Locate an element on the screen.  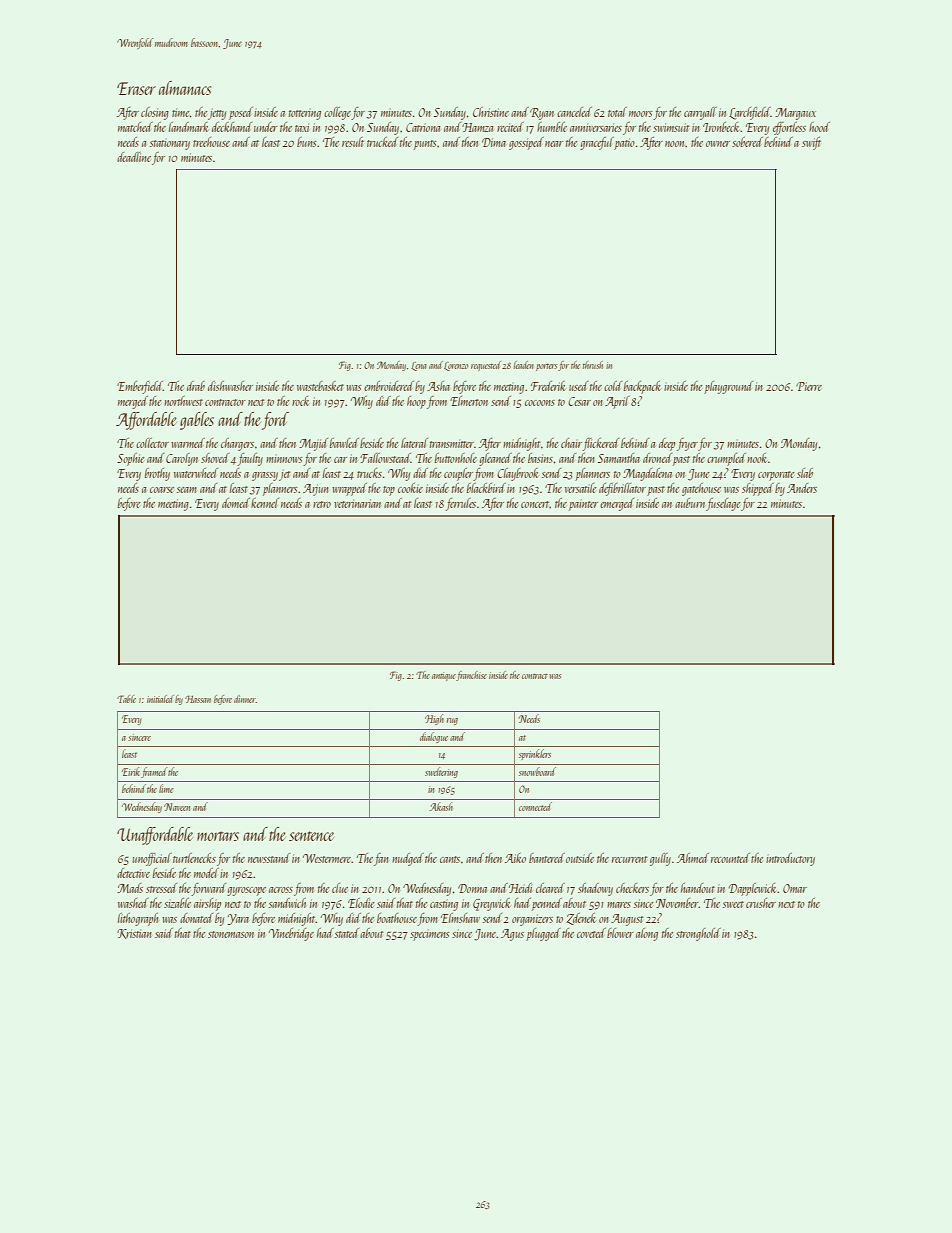
gossiped is located at coordinates (526, 143).
